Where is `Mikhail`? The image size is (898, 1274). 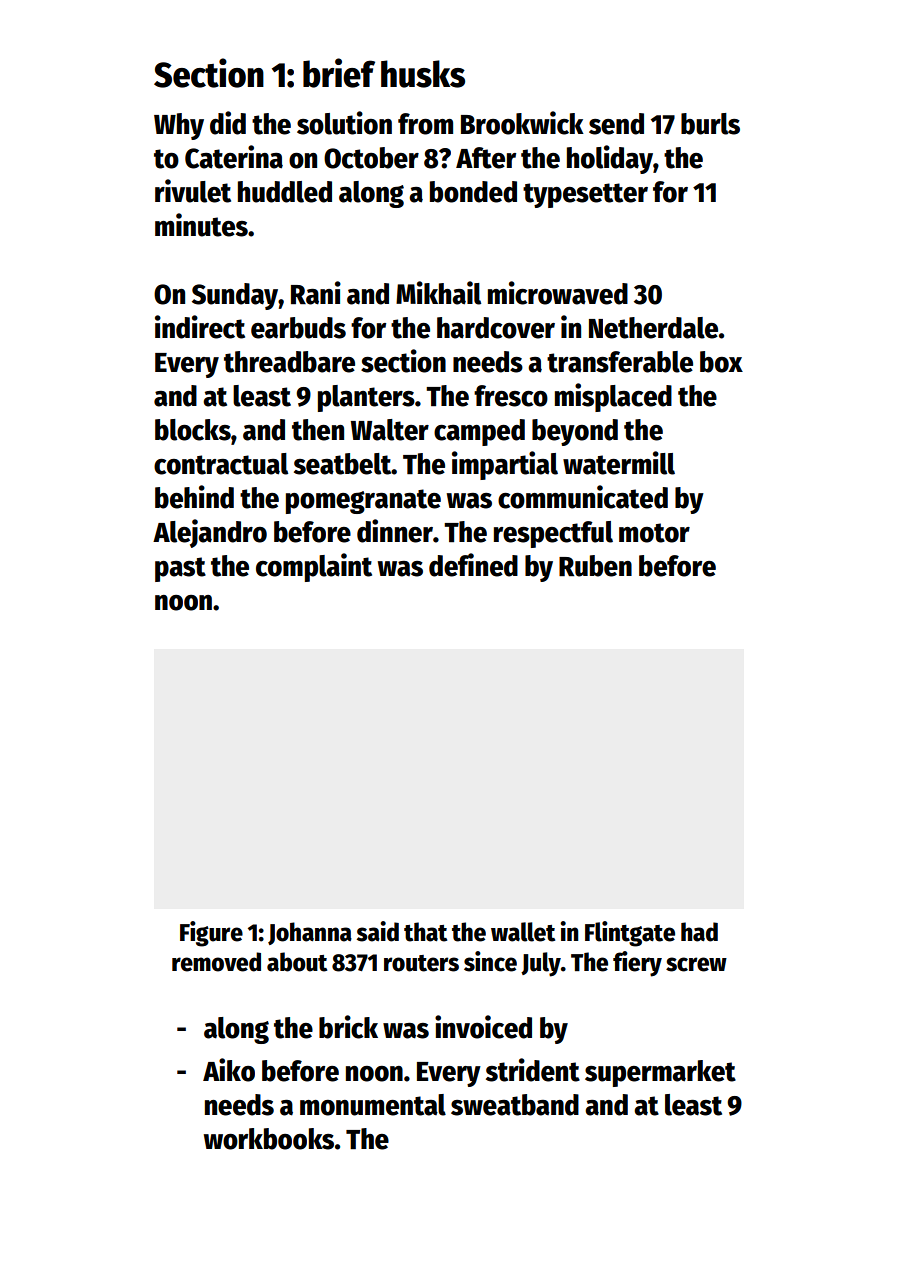
Mikhail is located at coordinates (438, 293).
